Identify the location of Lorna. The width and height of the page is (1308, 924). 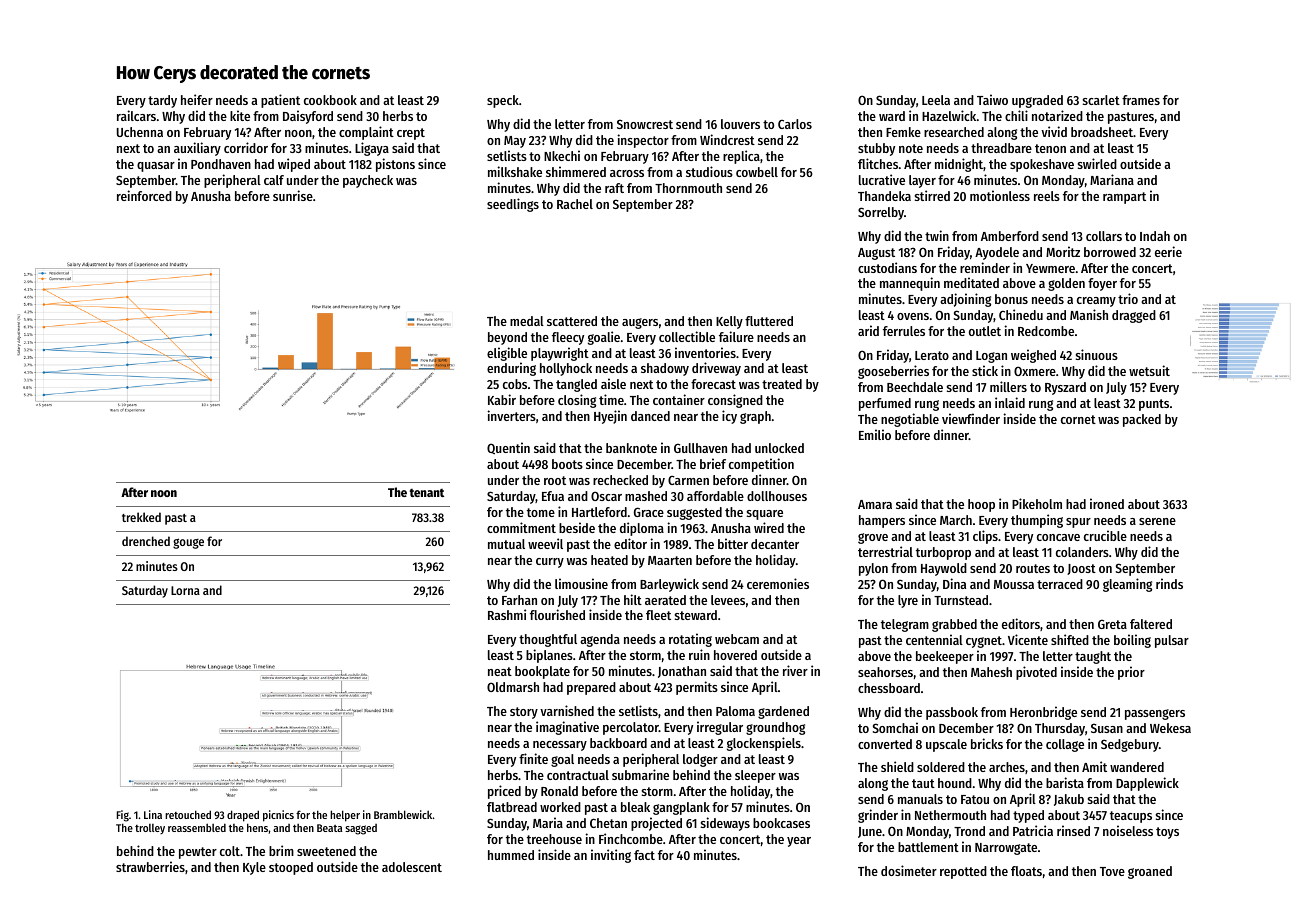
(185, 590).
